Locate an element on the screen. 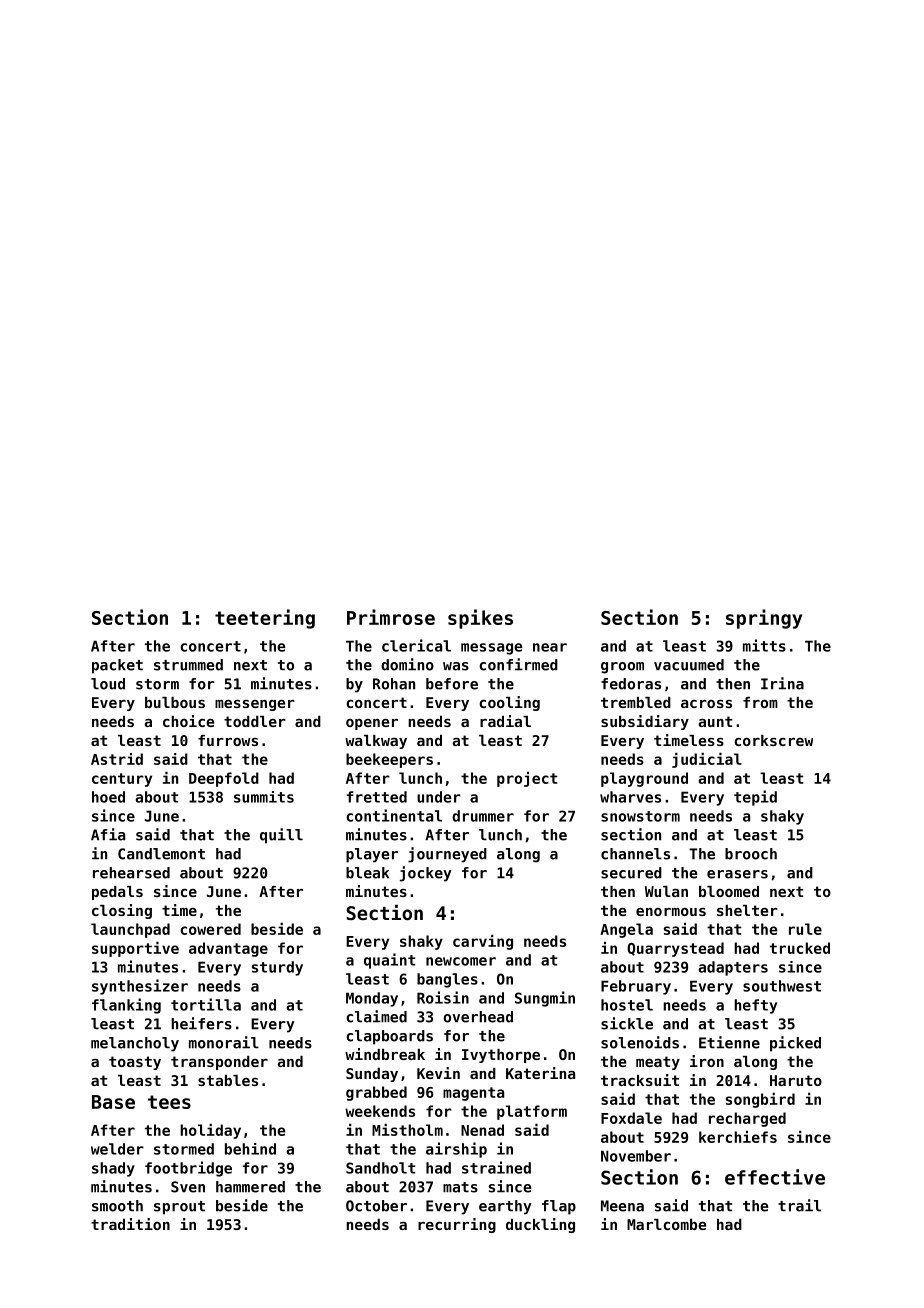 The image size is (924, 1308). Rohan is located at coordinates (394, 684).
